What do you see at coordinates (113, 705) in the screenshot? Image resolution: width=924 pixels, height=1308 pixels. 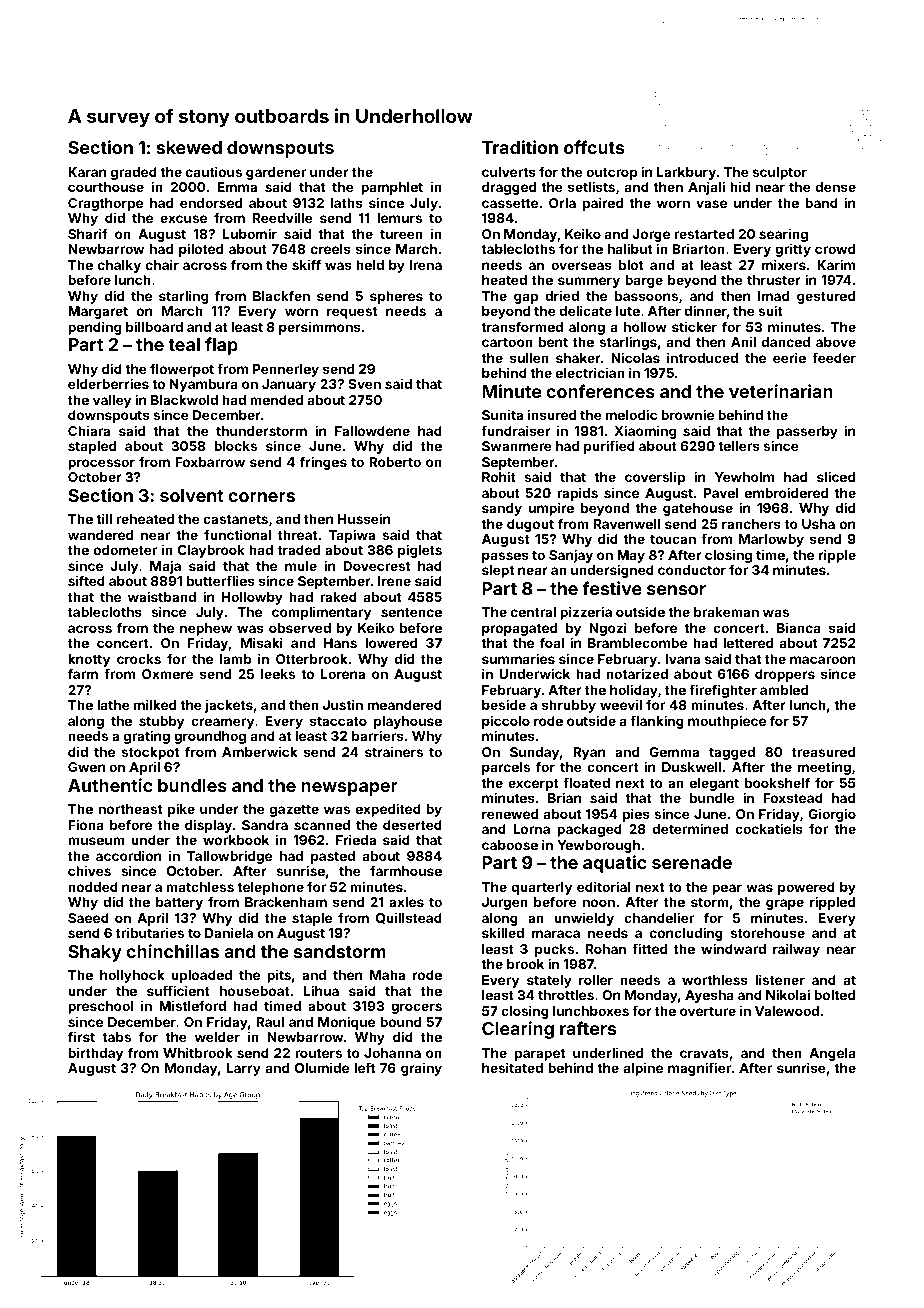 I see `lathe` at bounding box center [113, 705].
